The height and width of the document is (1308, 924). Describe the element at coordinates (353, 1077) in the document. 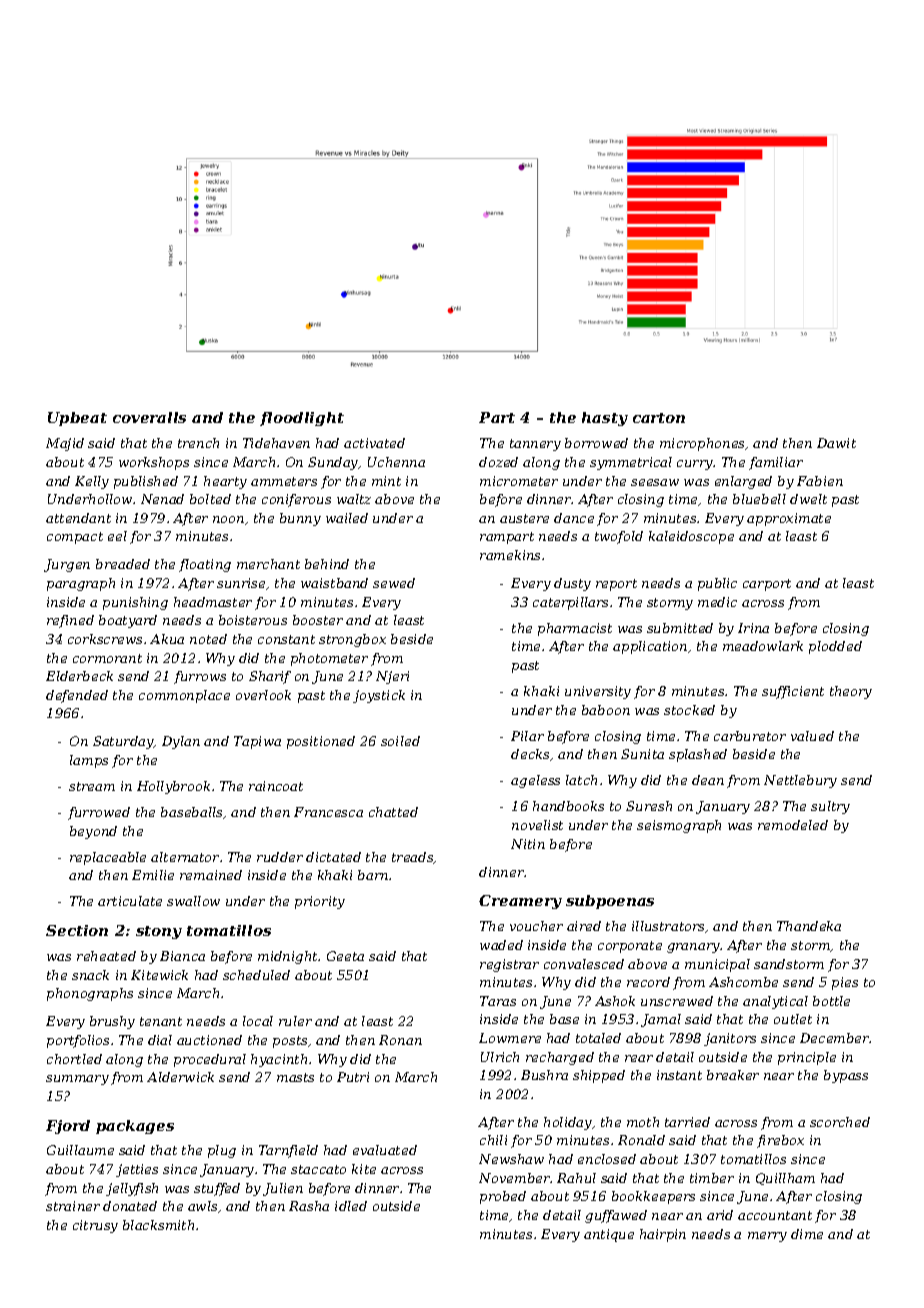

I see `Putri` at that location.
